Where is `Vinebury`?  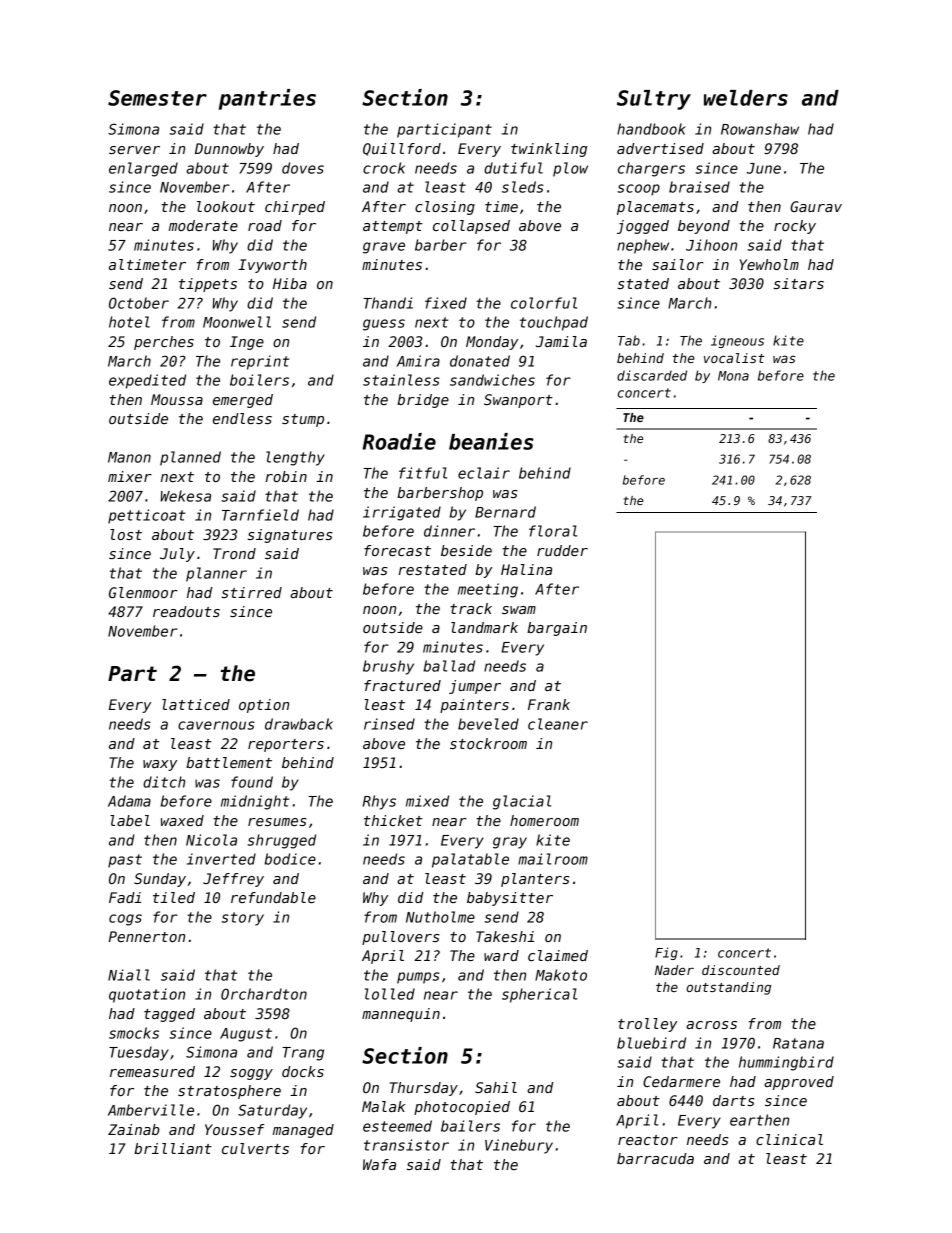
Vinebury is located at coordinates (519, 1146).
